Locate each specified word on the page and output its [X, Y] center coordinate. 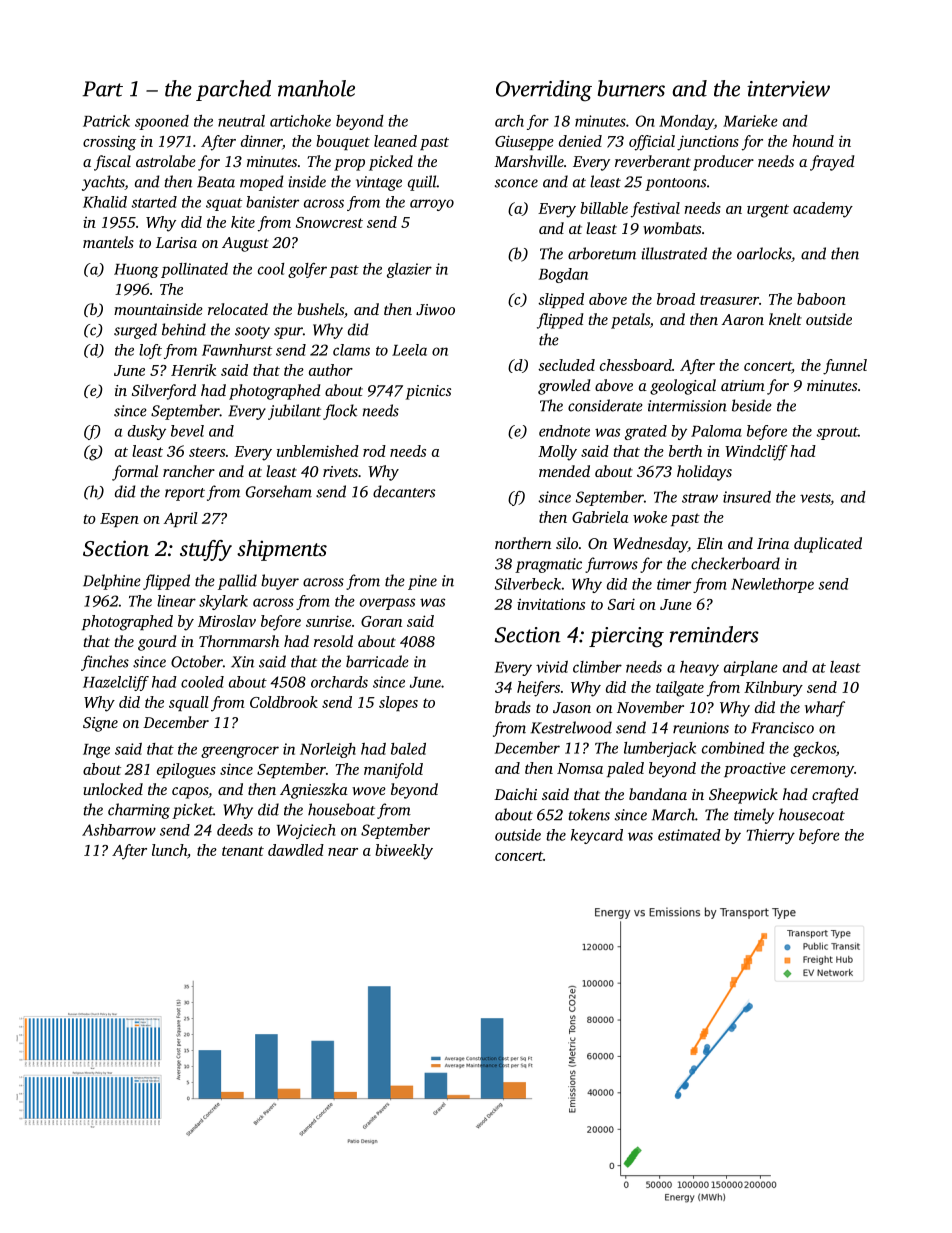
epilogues [186, 771]
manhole [316, 88]
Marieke [750, 121]
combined [733, 748]
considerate [605, 405]
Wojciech [306, 831]
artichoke [300, 121]
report [185, 494]
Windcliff [756, 453]
